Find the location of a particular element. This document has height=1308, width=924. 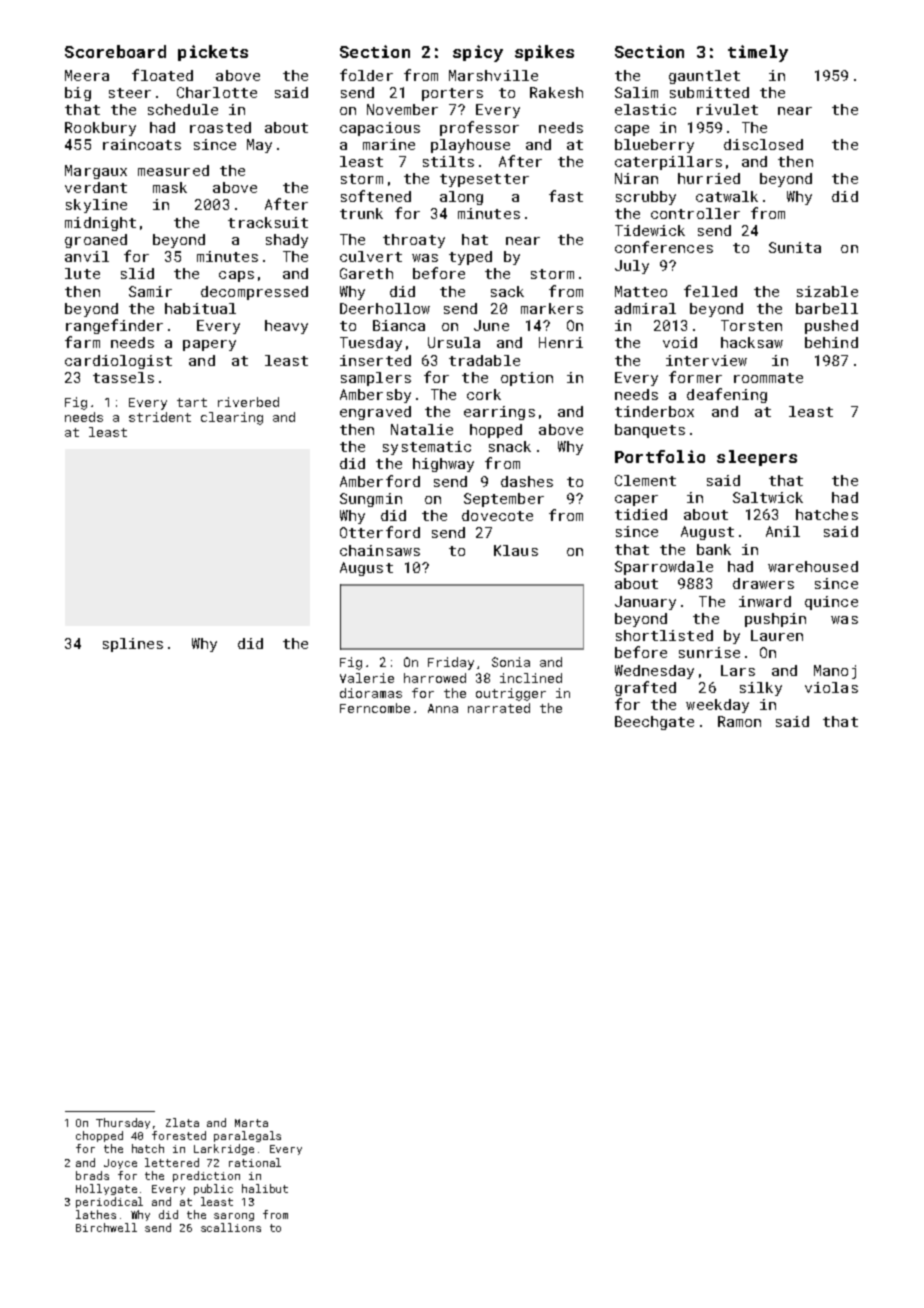

pushed is located at coordinates (831, 327).
